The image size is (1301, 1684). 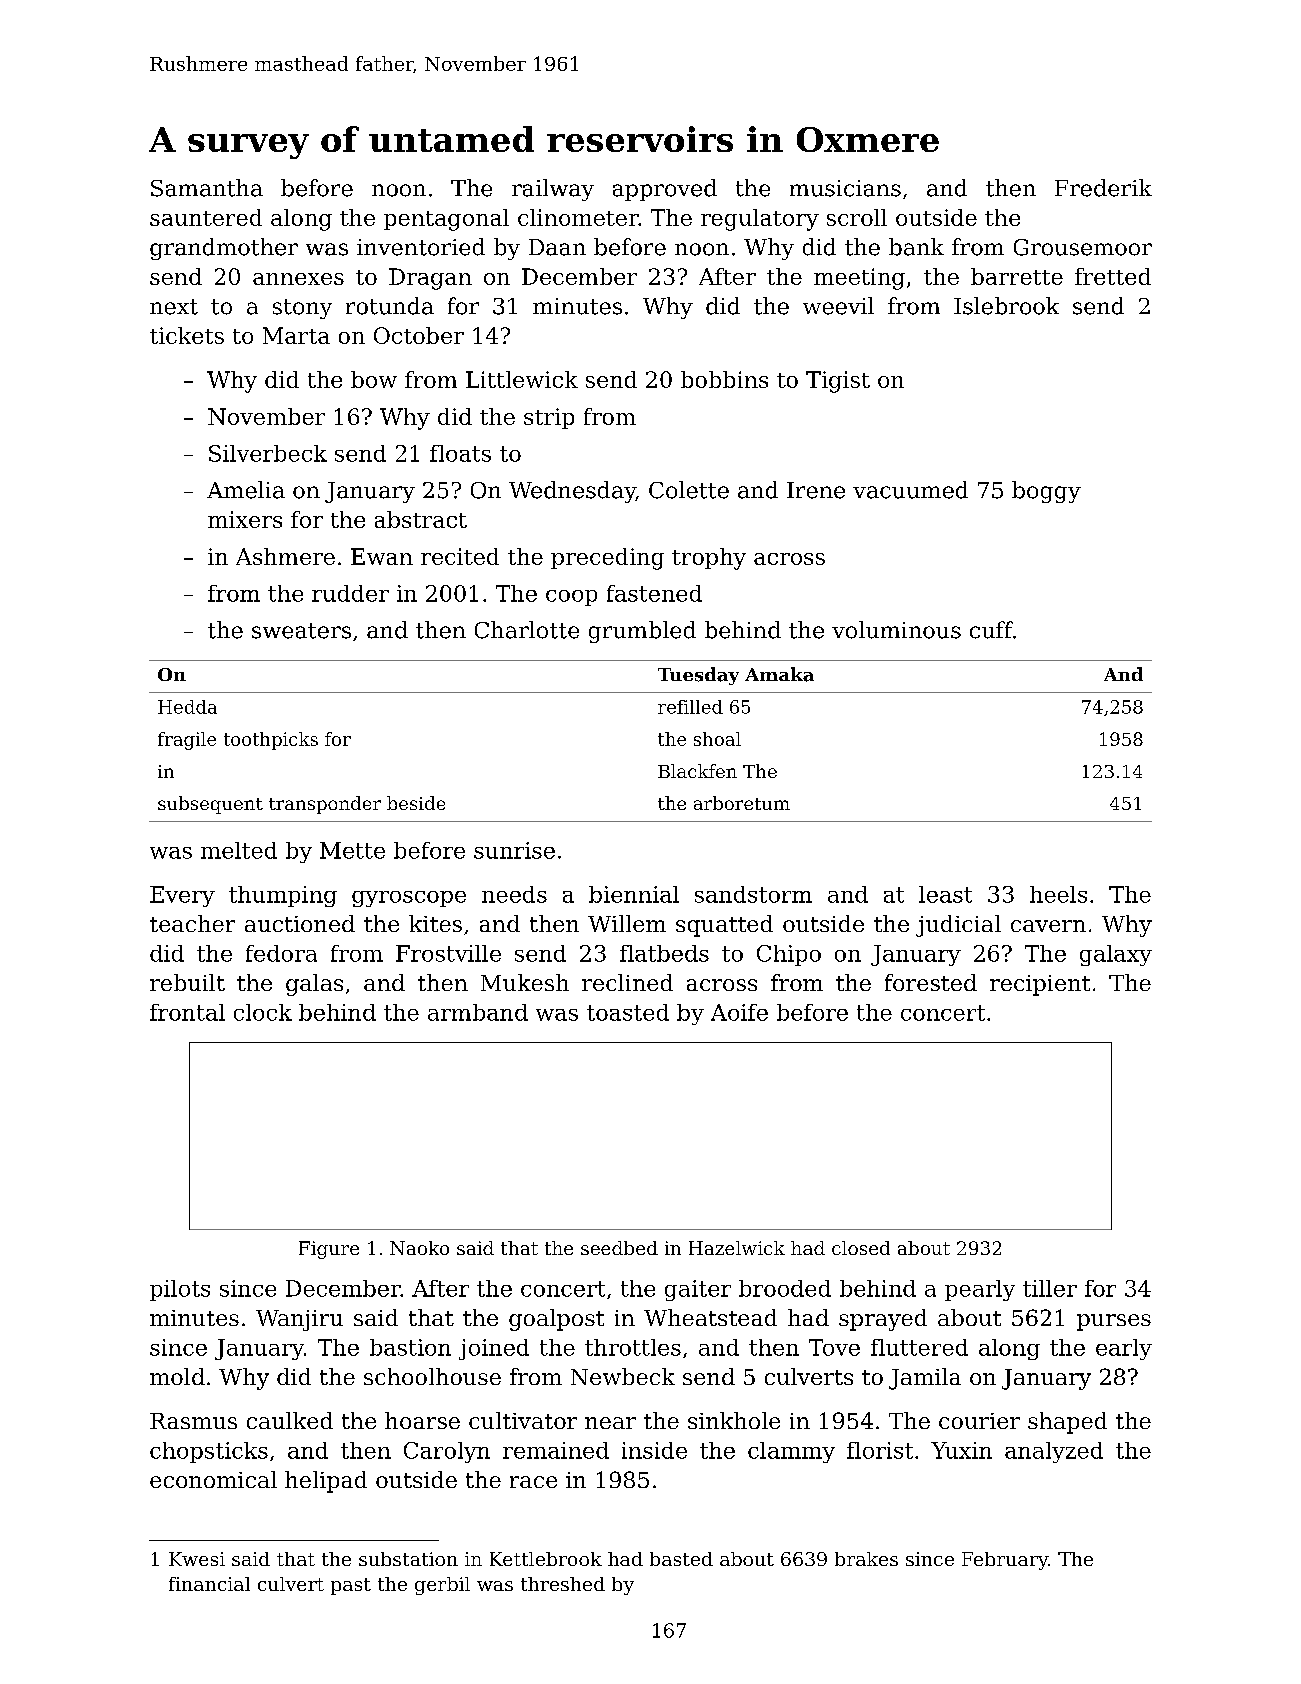 I want to click on cavern, so click(x=1048, y=926).
